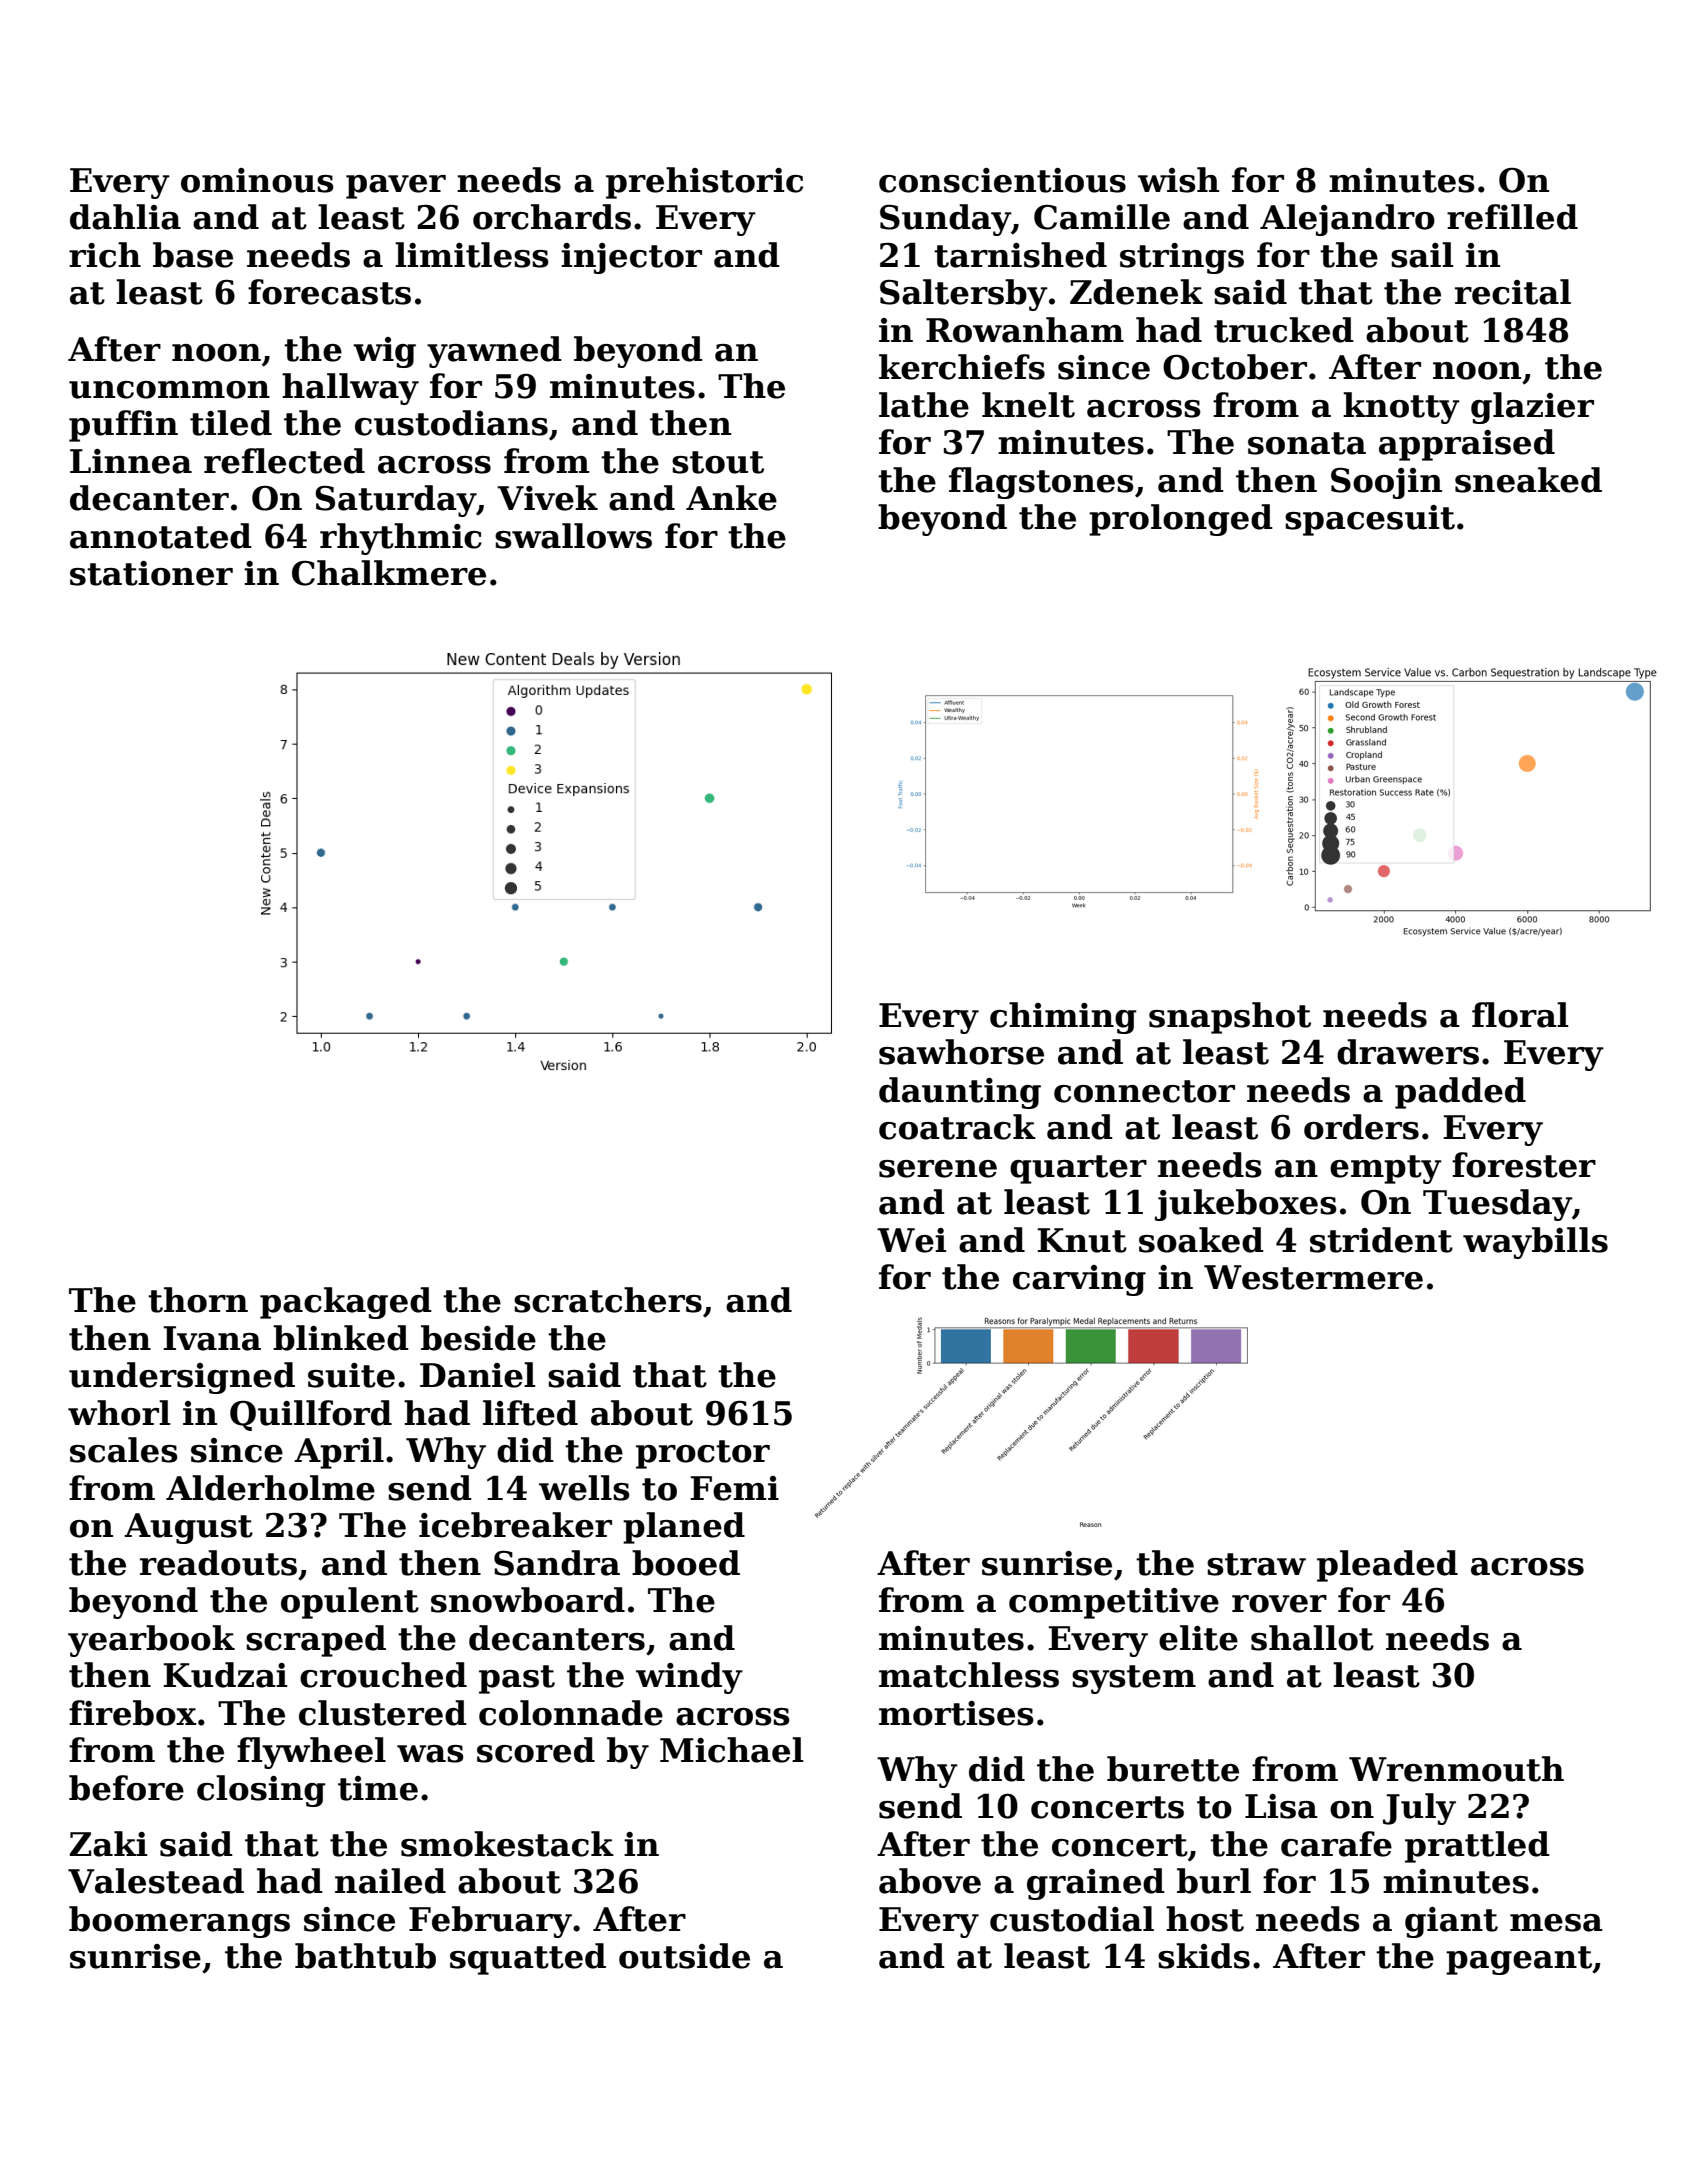 This screenshot has width=1683, height=2178. What do you see at coordinates (156, 1881) in the screenshot?
I see `Valestead` at bounding box center [156, 1881].
